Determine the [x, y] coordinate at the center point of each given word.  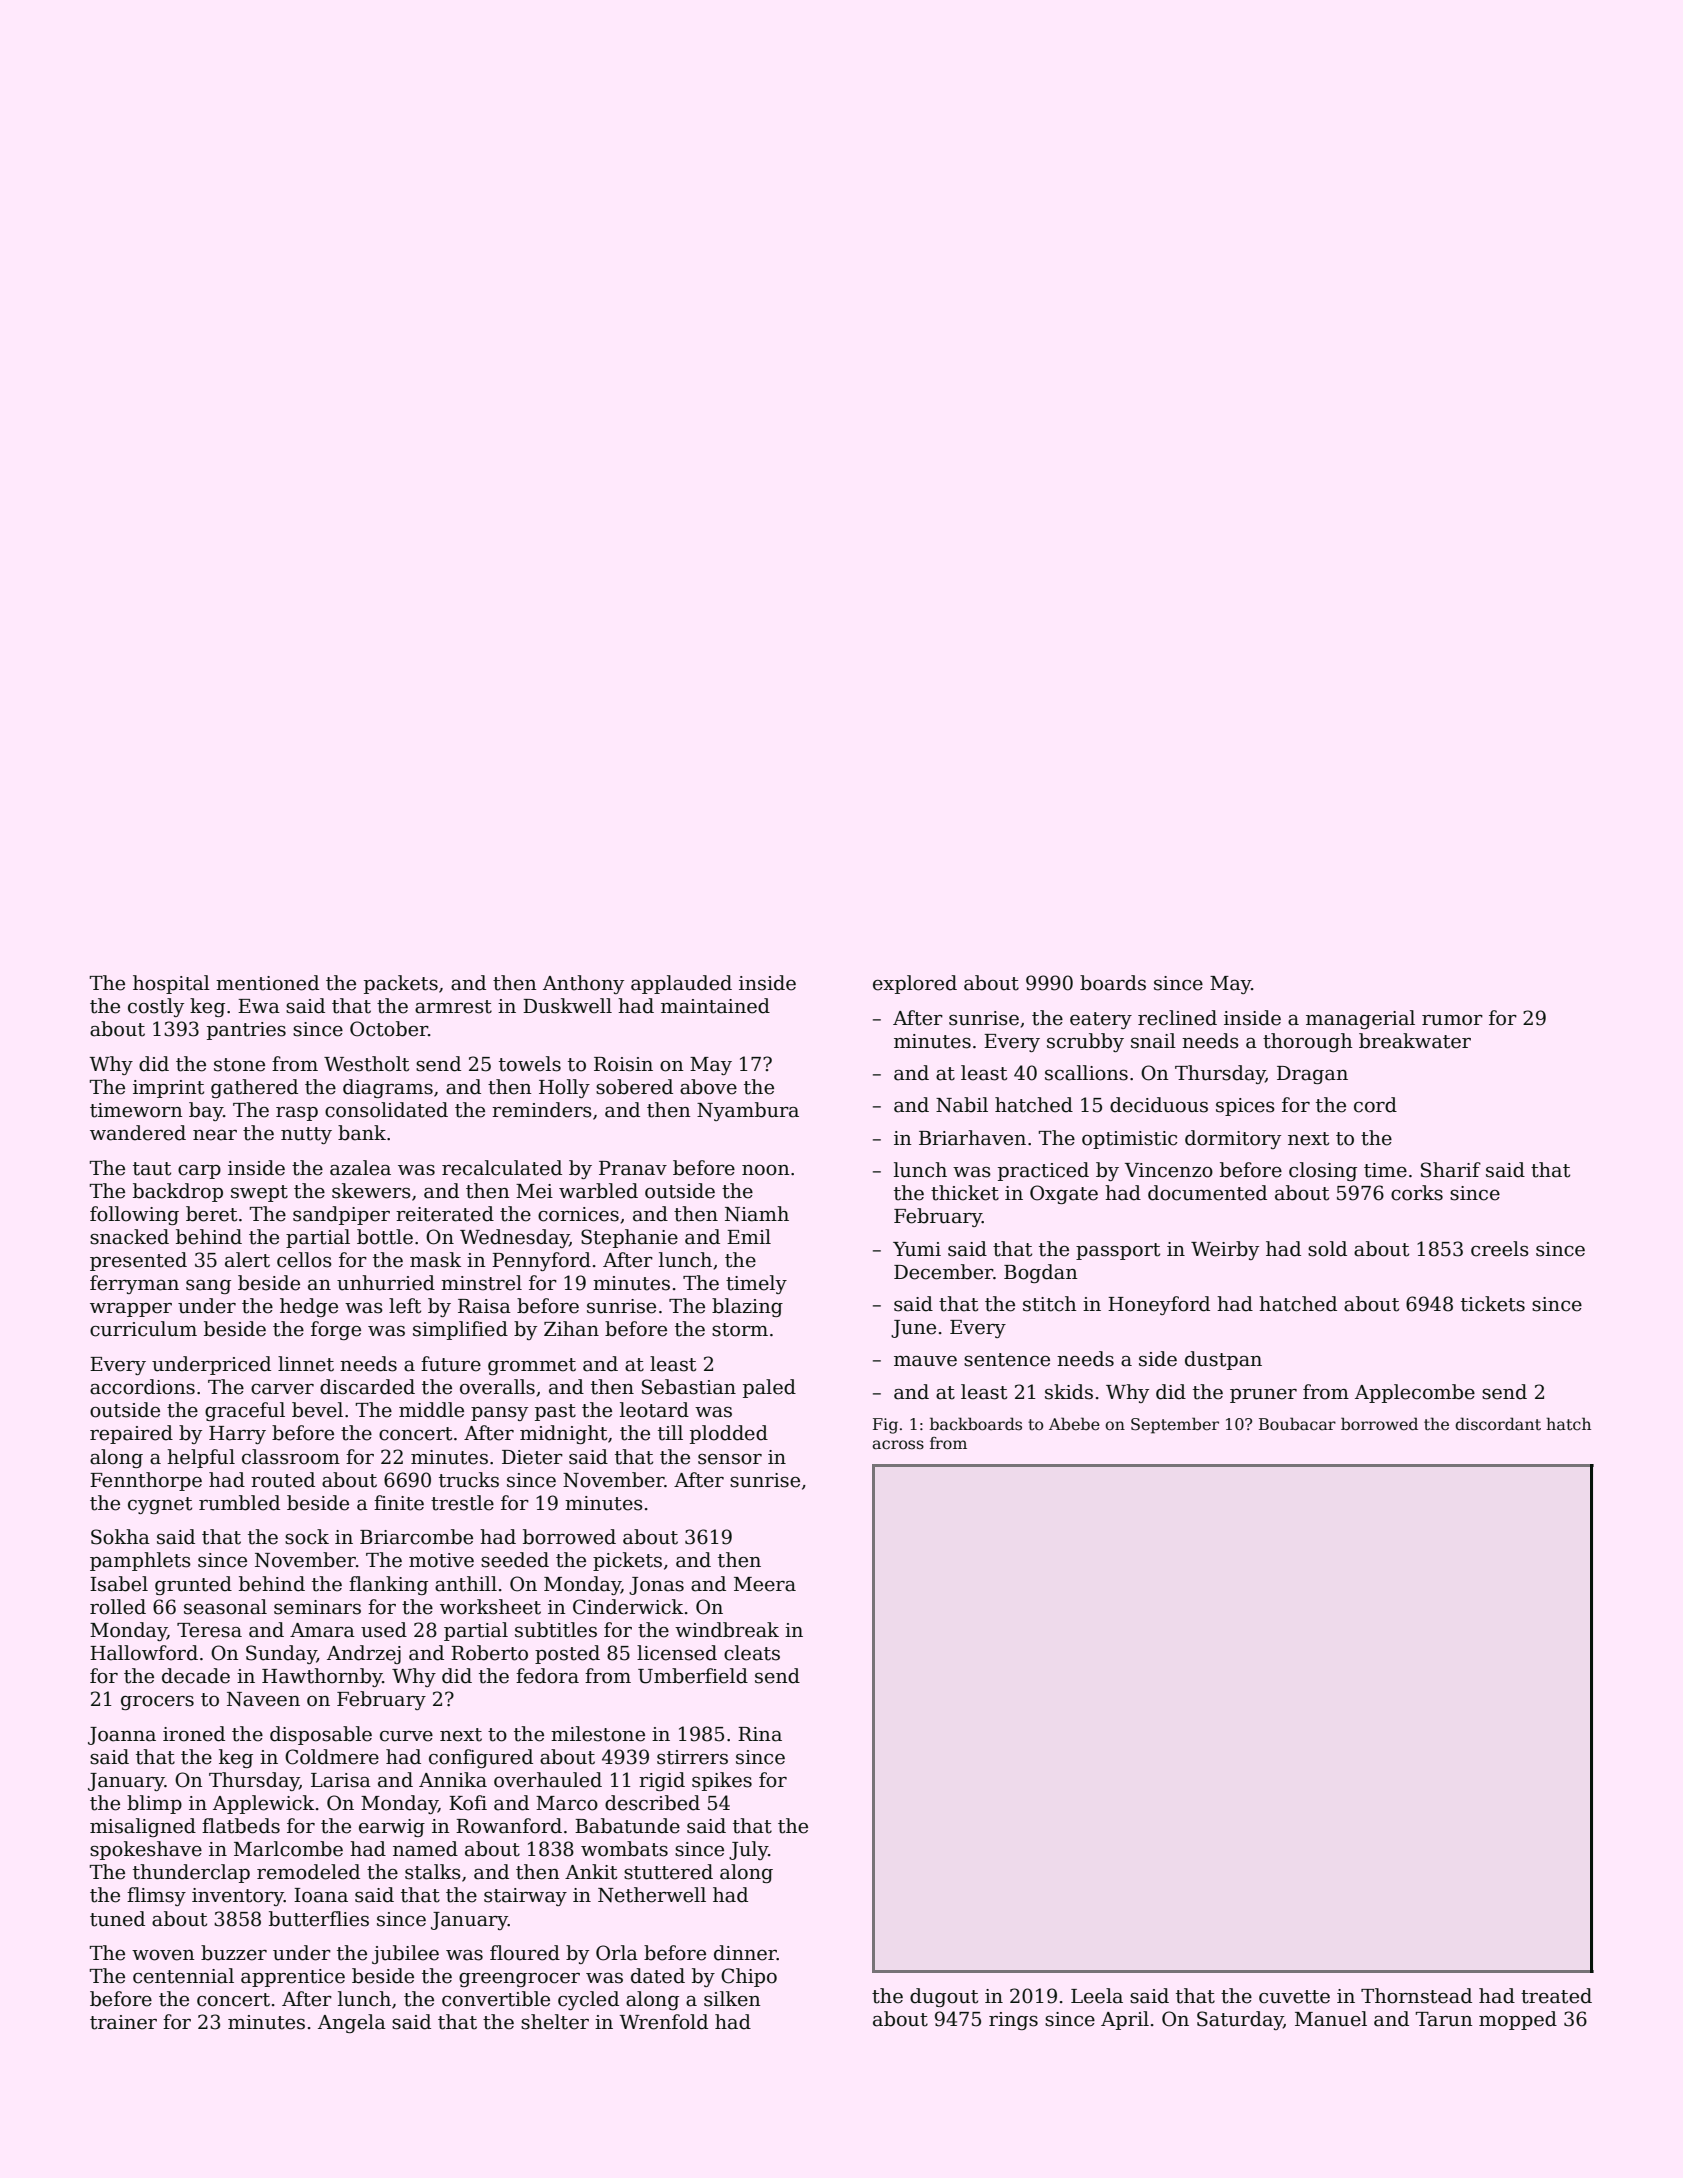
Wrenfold [664, 2022]
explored [915, 984]
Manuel [1331, 2019]
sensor [730, 1459]
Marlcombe [288, 1849]
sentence [1007, 1360]
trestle [462, 1503]
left [405, 1306]
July [748, 1850]
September [1175, 1425]
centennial [183, 1976]
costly [156, 1007]
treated [1556, 1996]
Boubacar [1297, 1424]
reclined [1177, 1018]
